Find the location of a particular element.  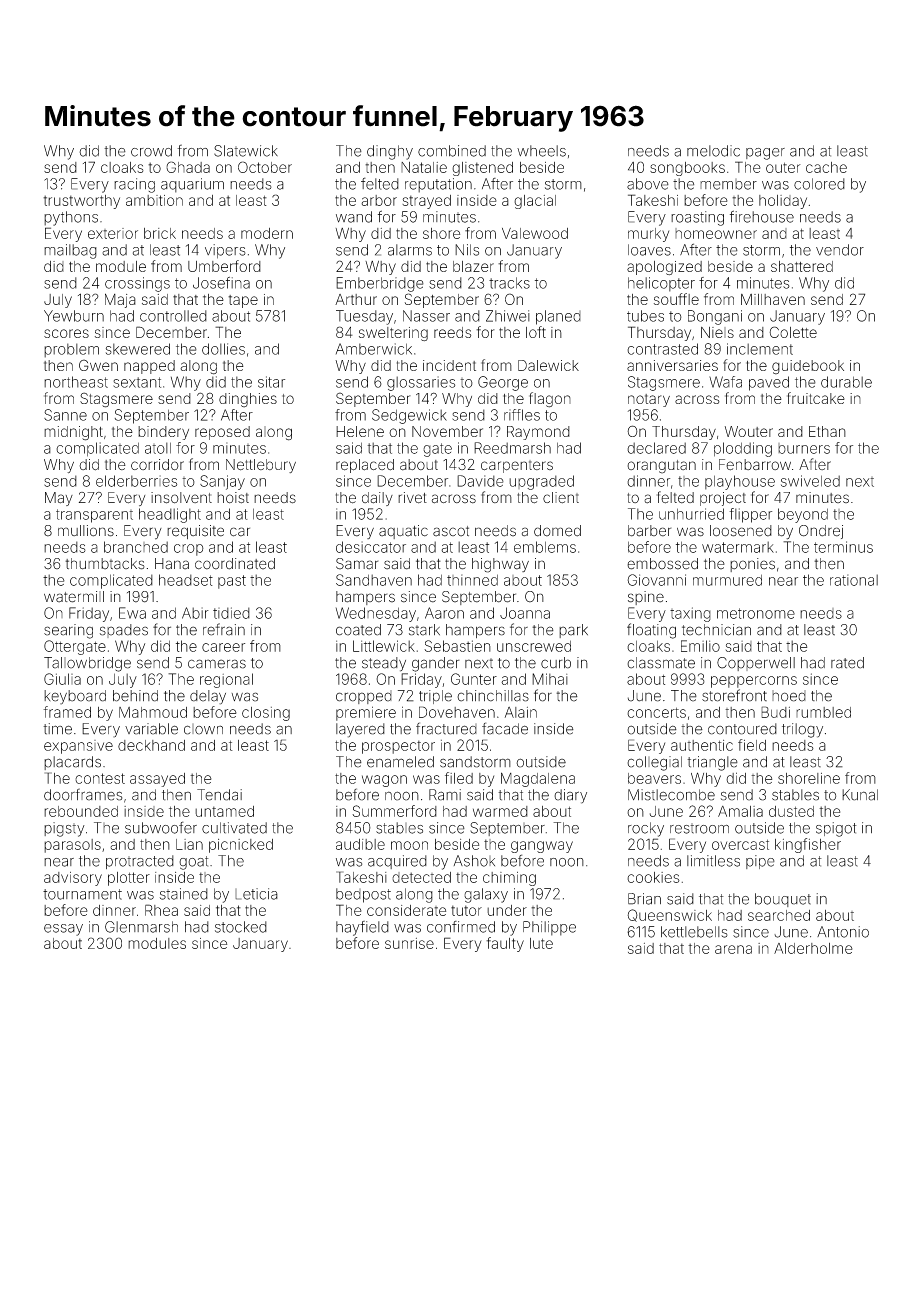

glossaries is located at coordinates (421, 383).
